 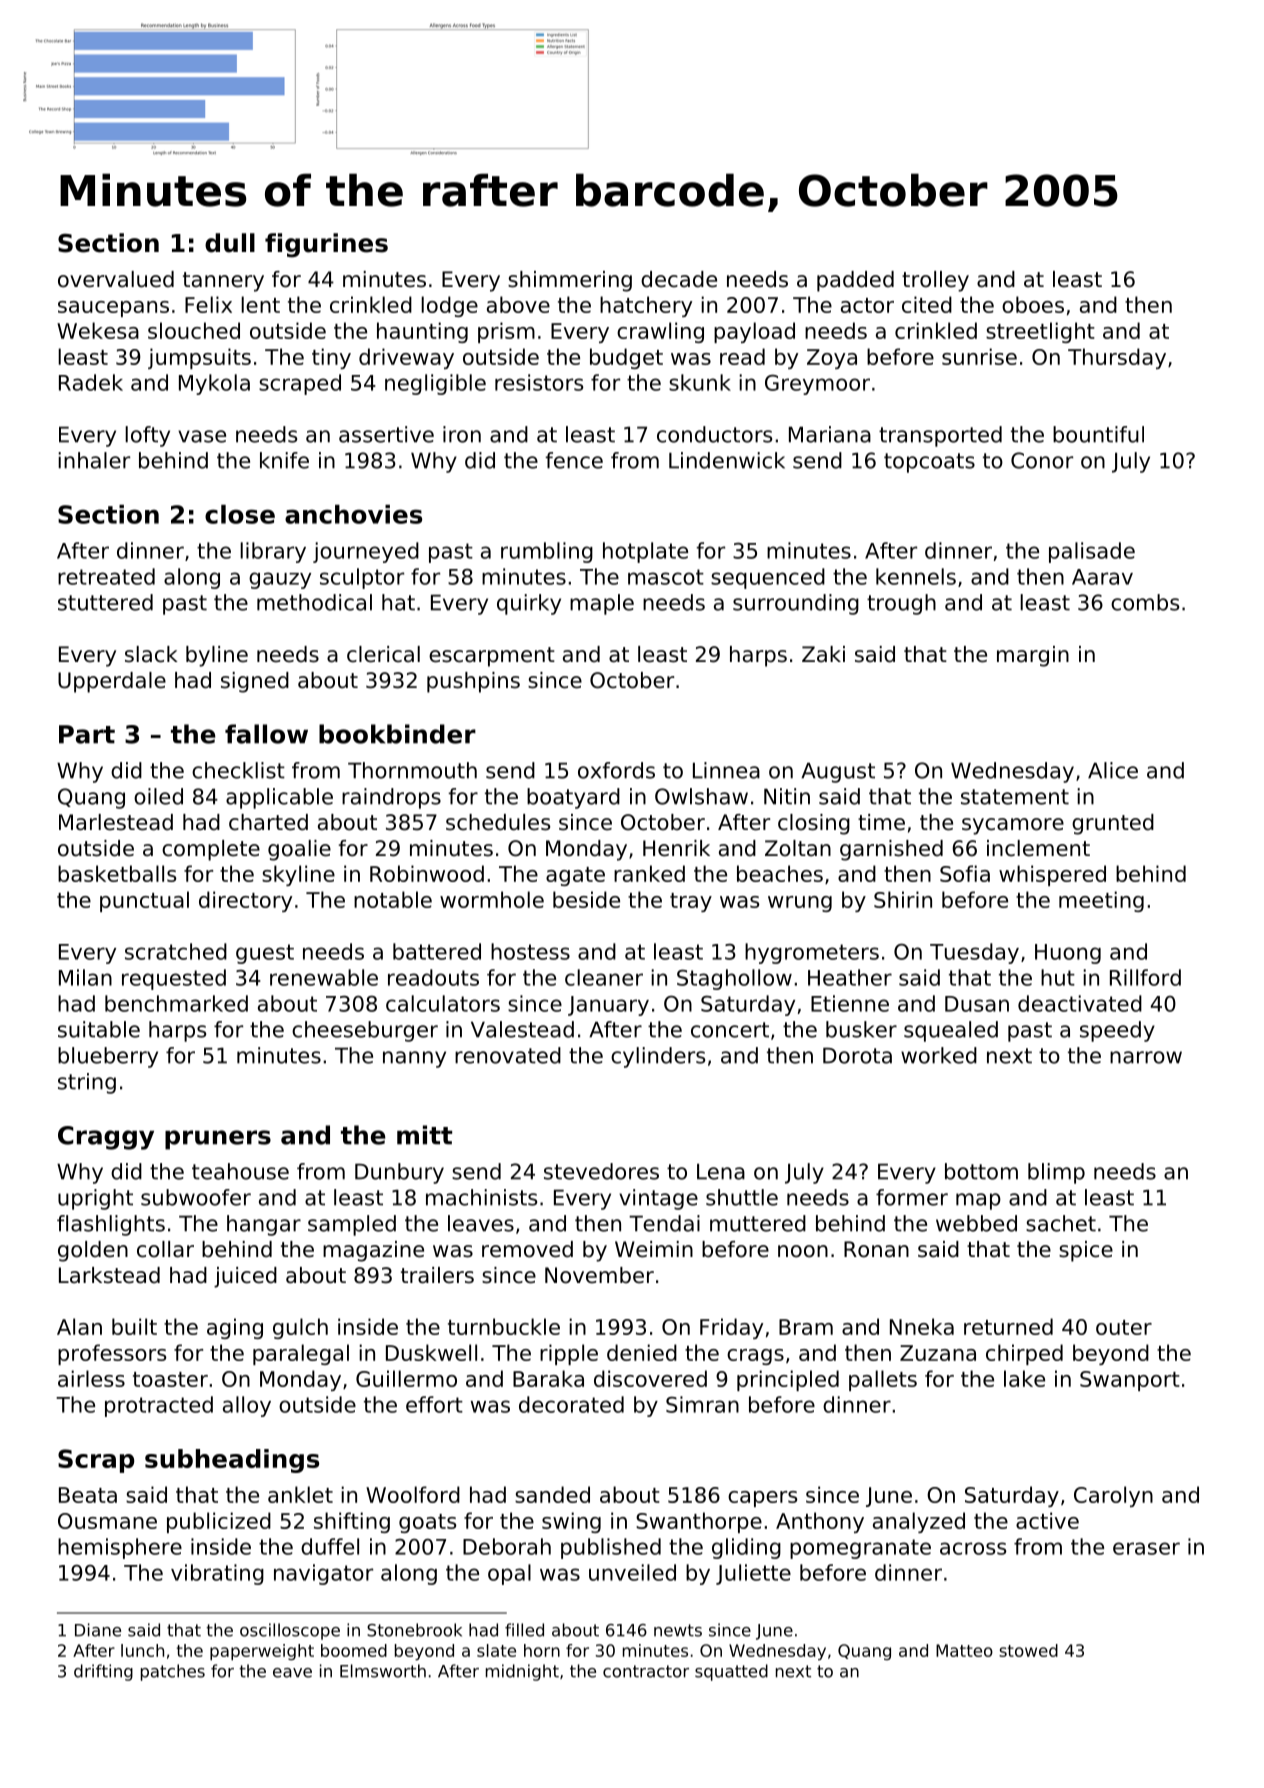 What do you see at coordinates (173, 1672) in the screenshot?
I see `patches` at bounding box center [173, 1672].
